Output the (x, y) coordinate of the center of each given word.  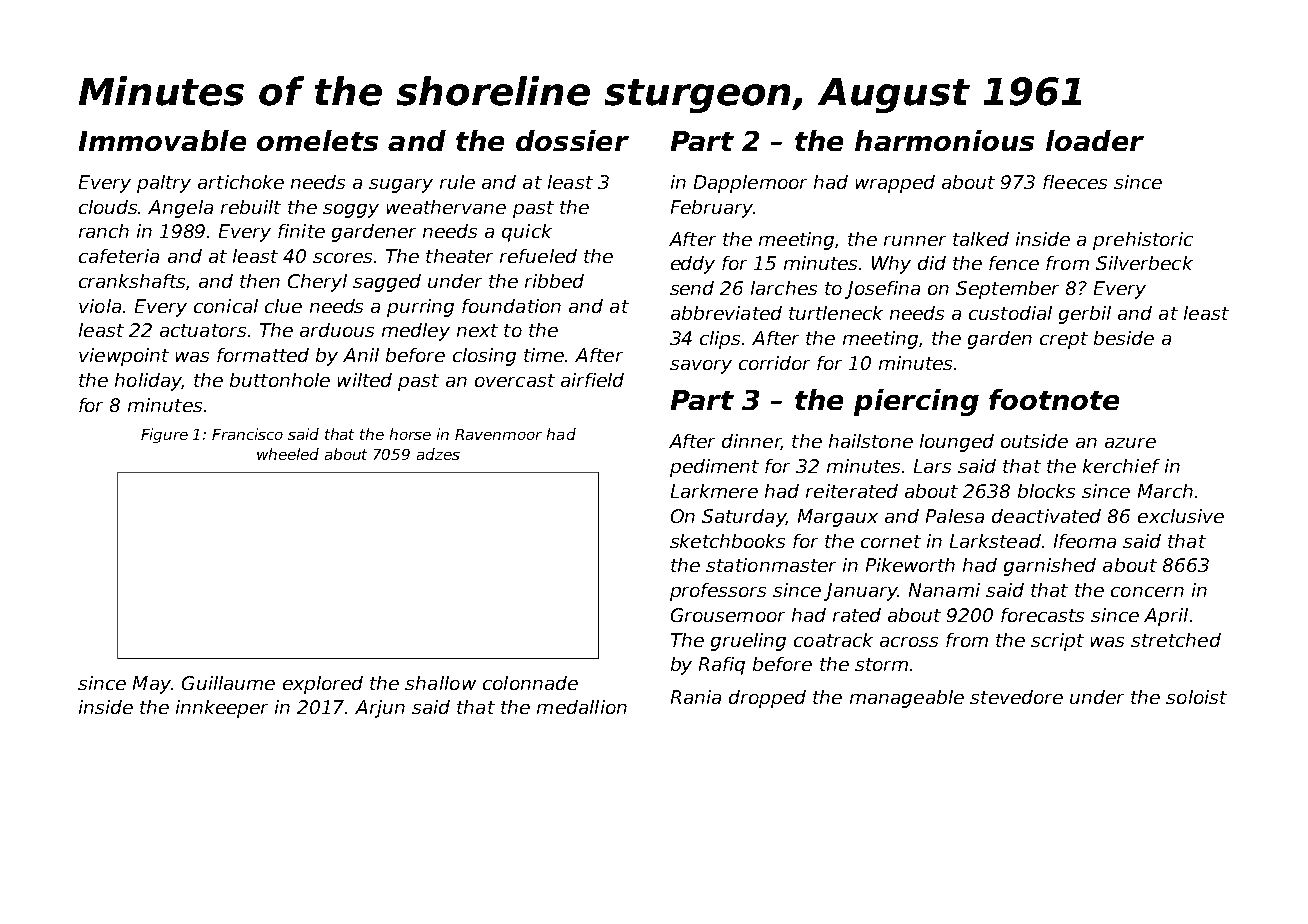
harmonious (944, 140)
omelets (317, 140)
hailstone (871, 441)
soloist (1196, 697)
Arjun (380, 709)
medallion (582, 707)
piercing (916, 402)
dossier (572, 140)
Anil (361, 355)
